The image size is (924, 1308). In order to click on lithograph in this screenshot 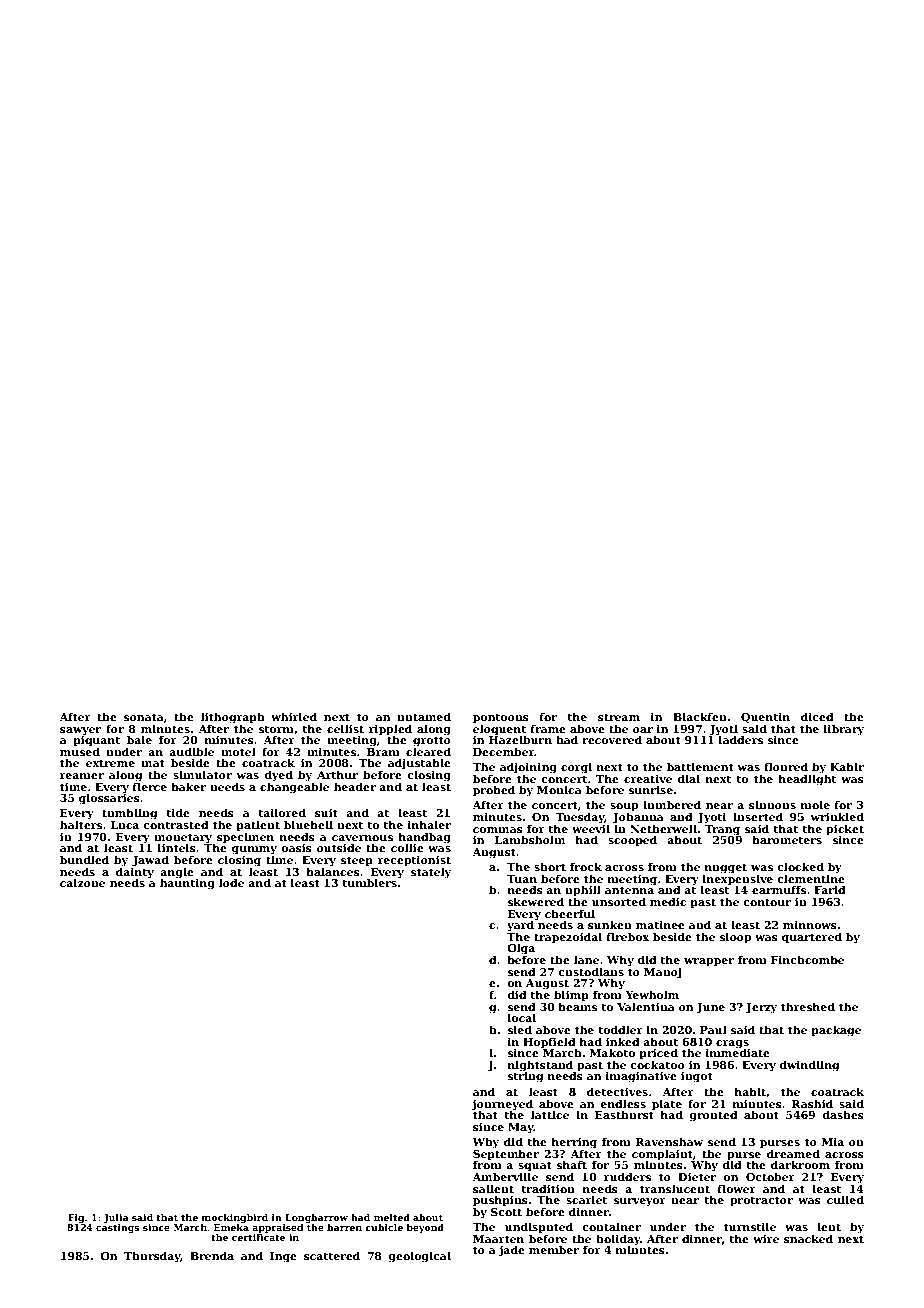, I will do `click(233, 718)`.
